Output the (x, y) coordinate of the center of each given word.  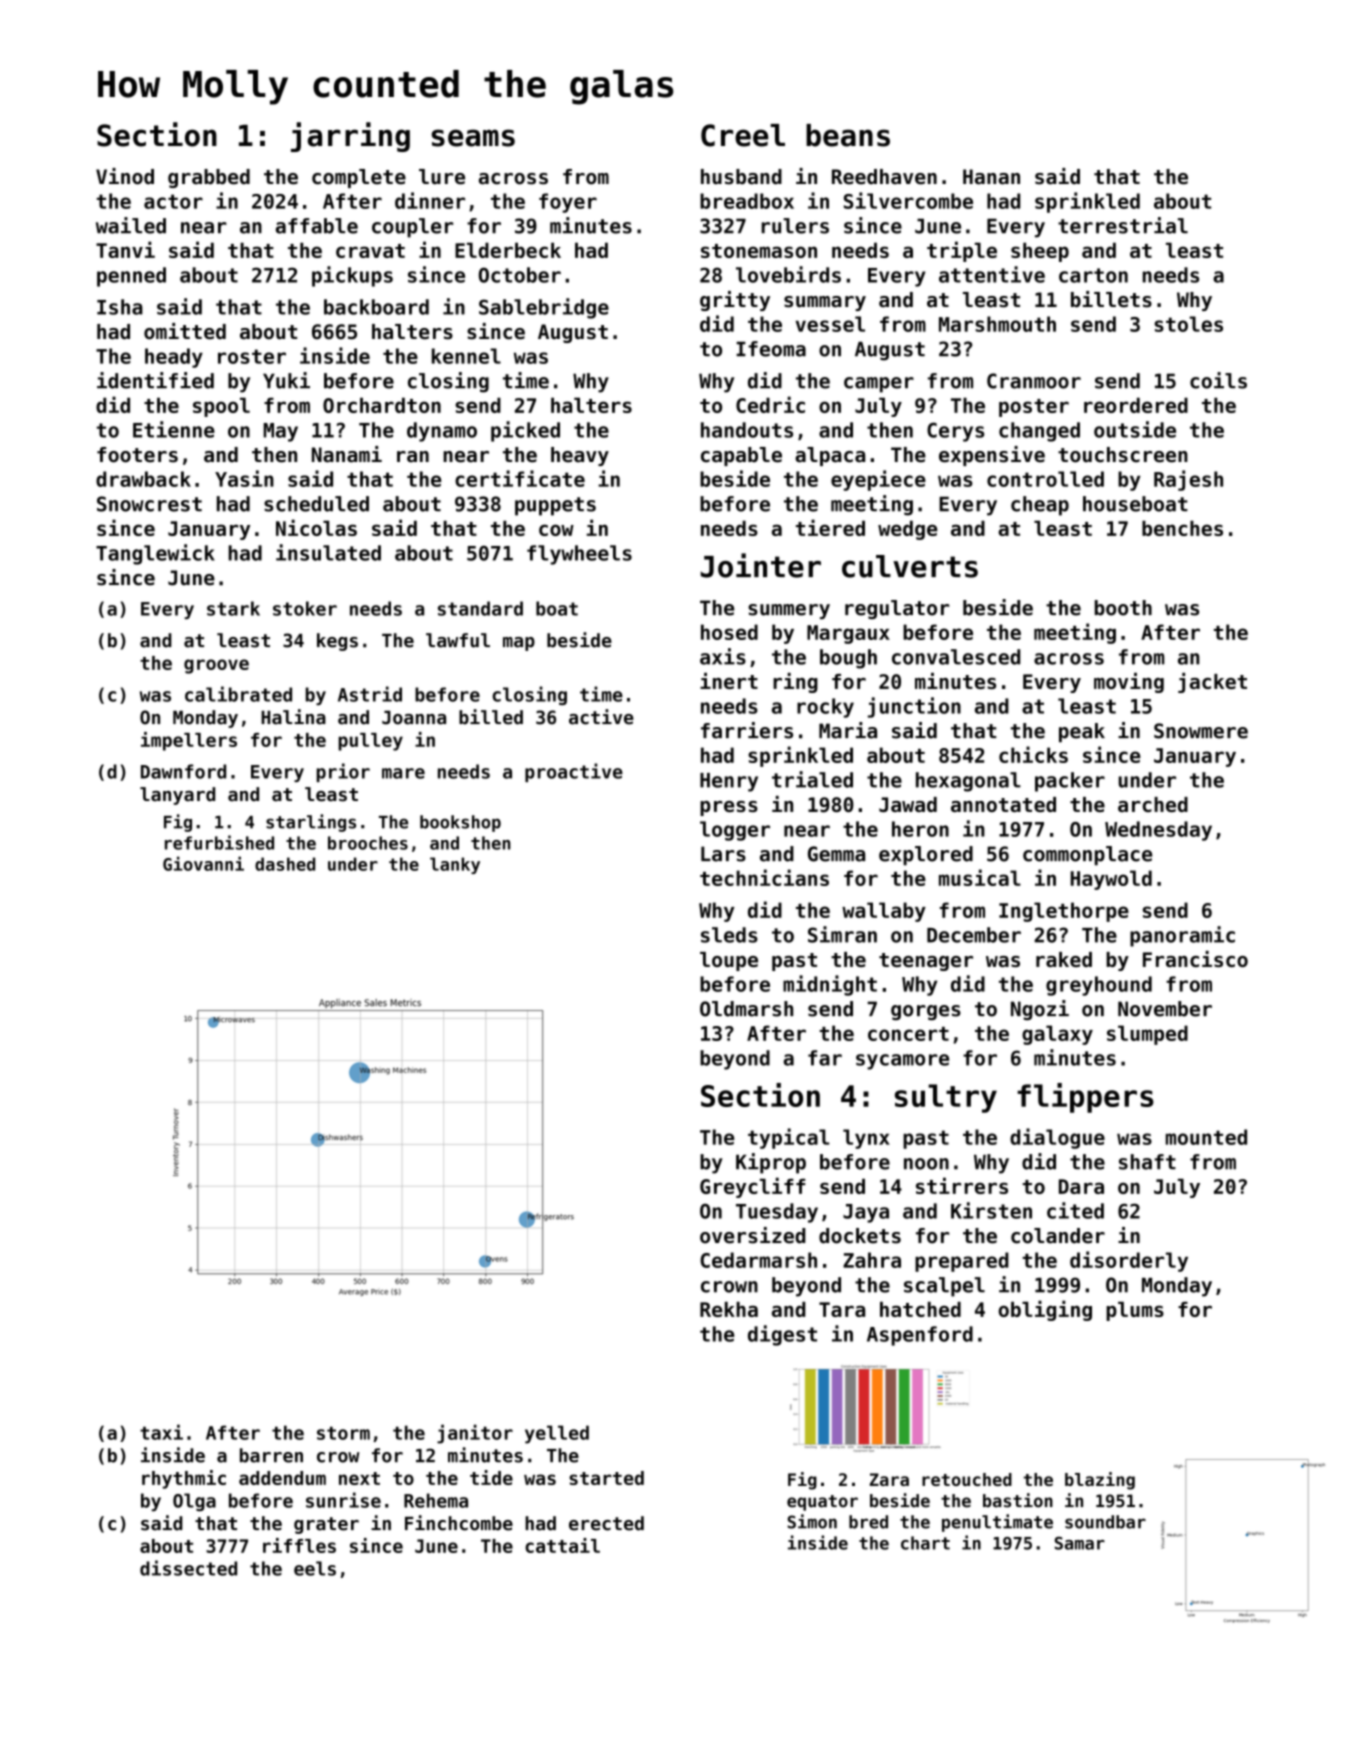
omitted (185, 331)
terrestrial (1123, 225)
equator (822, 1503)
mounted (1206, 1137)
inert (729, 681)
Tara (842, 1309)
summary (825, 303)
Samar (1080, 1543)
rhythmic (184, 1479)
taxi (161, 1432)
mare (403, 773)
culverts (910, 566)
